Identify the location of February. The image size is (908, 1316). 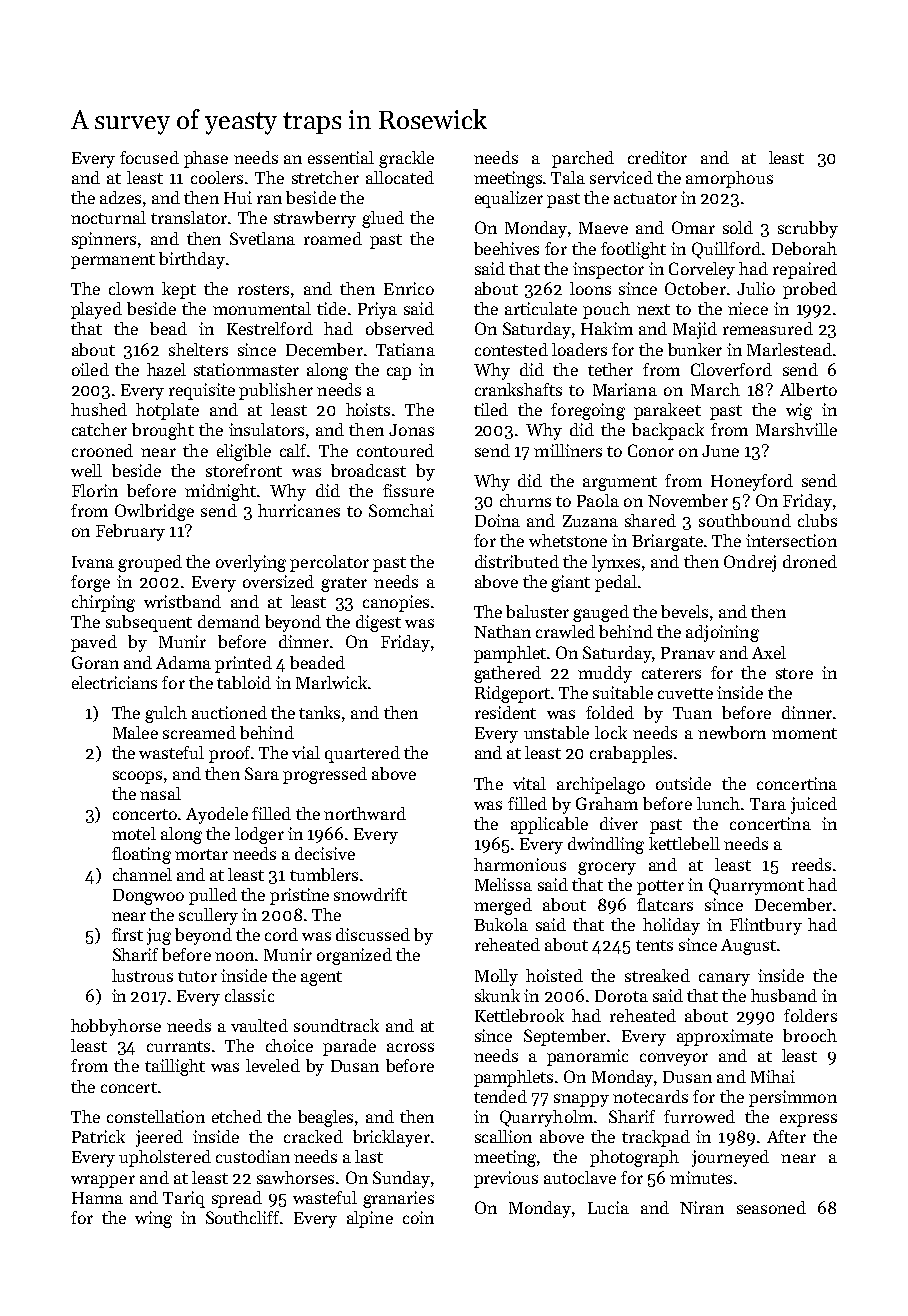
(130, 532).
